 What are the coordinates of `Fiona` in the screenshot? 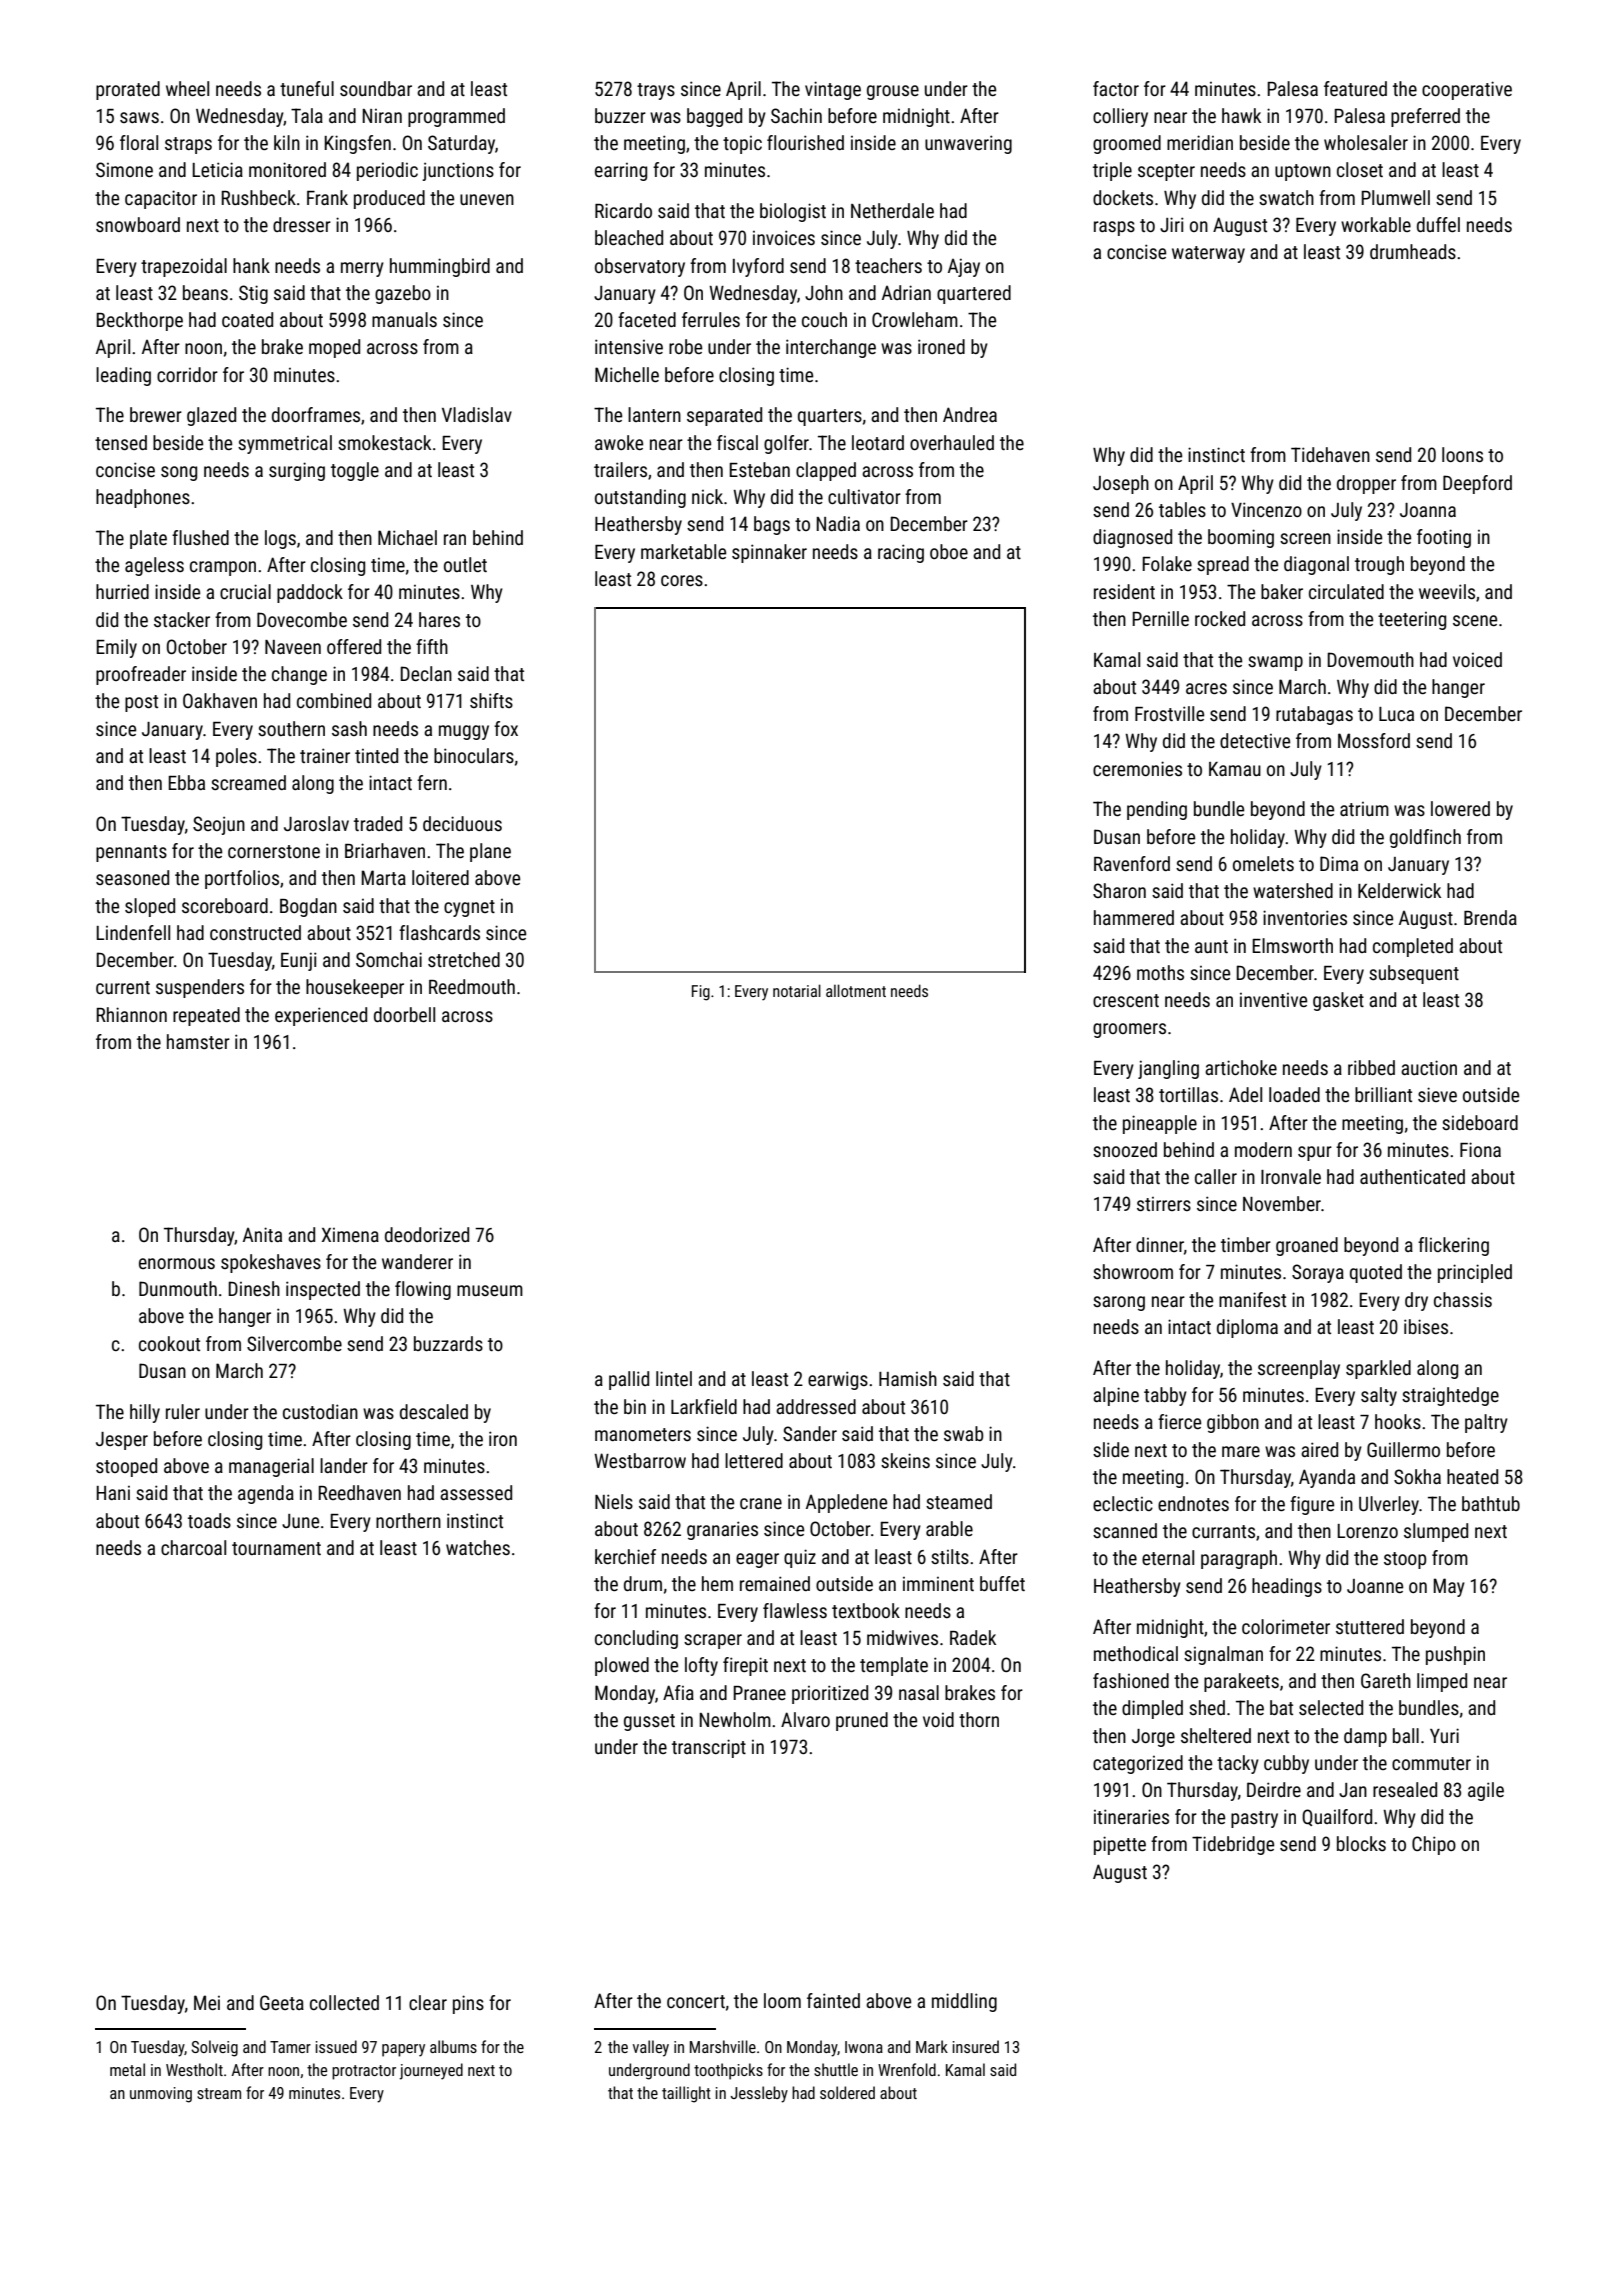 It's located at (1480, 1149).
